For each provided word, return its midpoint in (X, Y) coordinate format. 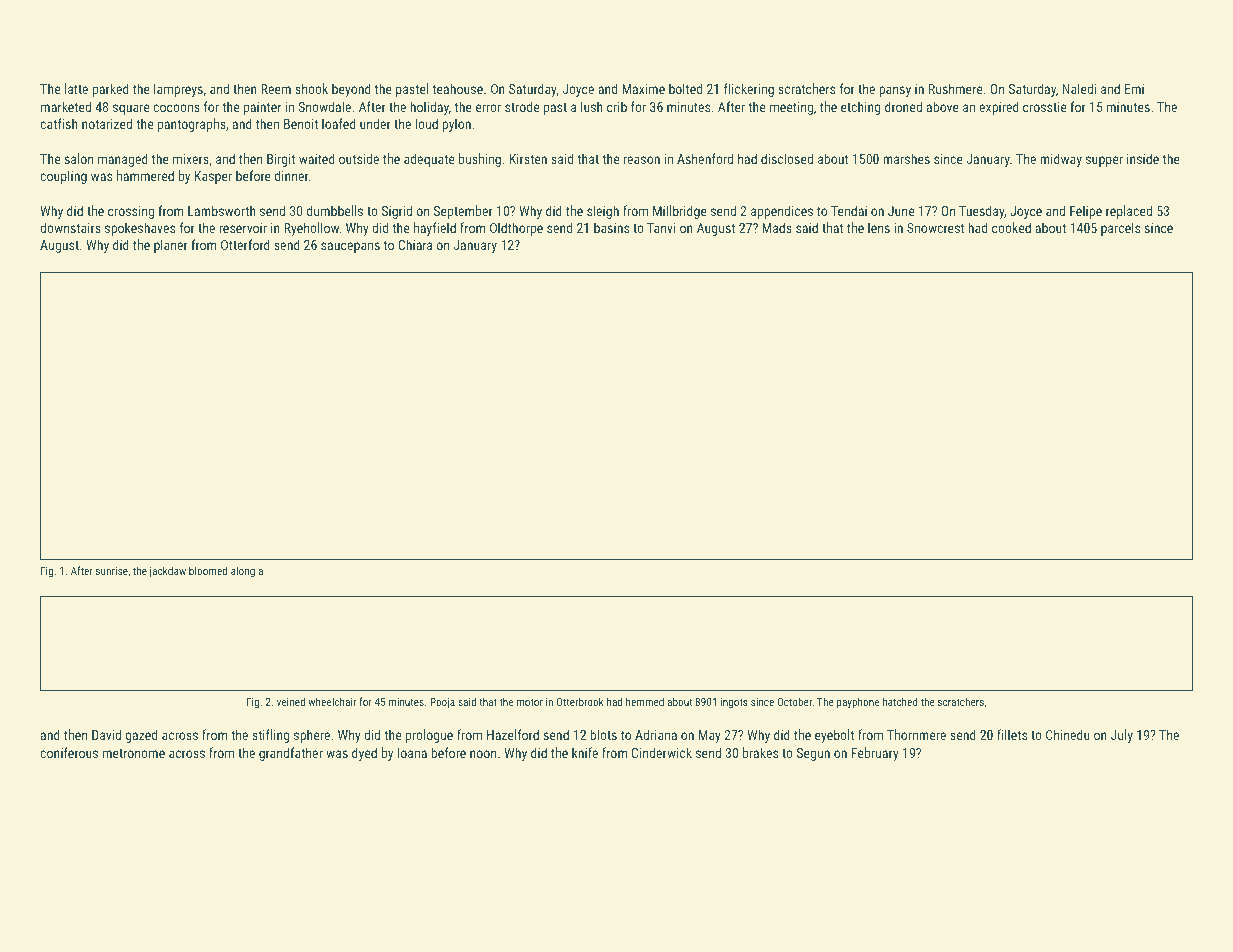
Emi (1134, 89)
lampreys (178, 90)
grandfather (291, 754)
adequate (429, 160)
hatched (900, 701)
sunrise (112, 571)
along (243, 572)
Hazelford (513, 734)
